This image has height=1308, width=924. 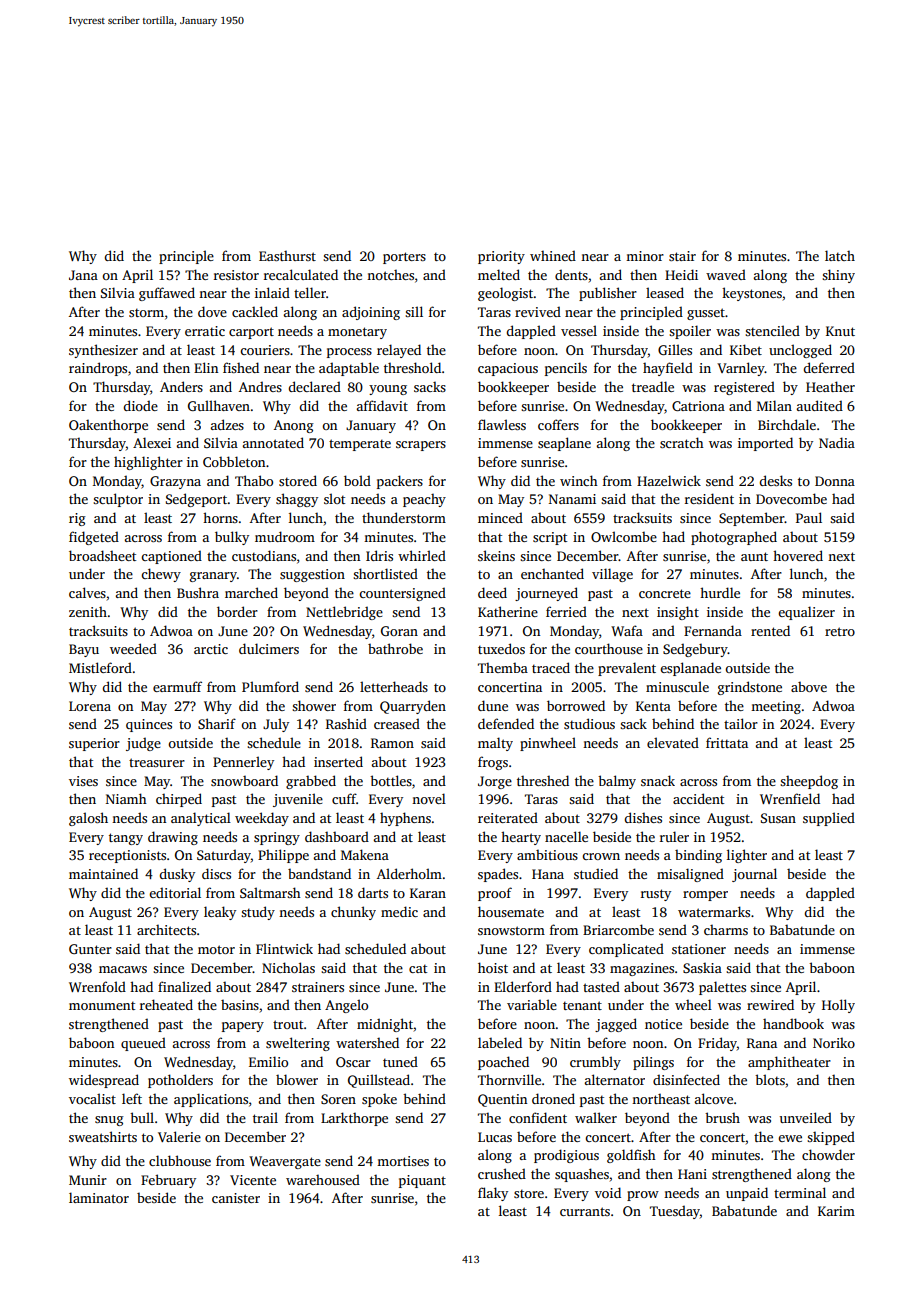 I want to click on minuscule, so click(x=677, y=686).
